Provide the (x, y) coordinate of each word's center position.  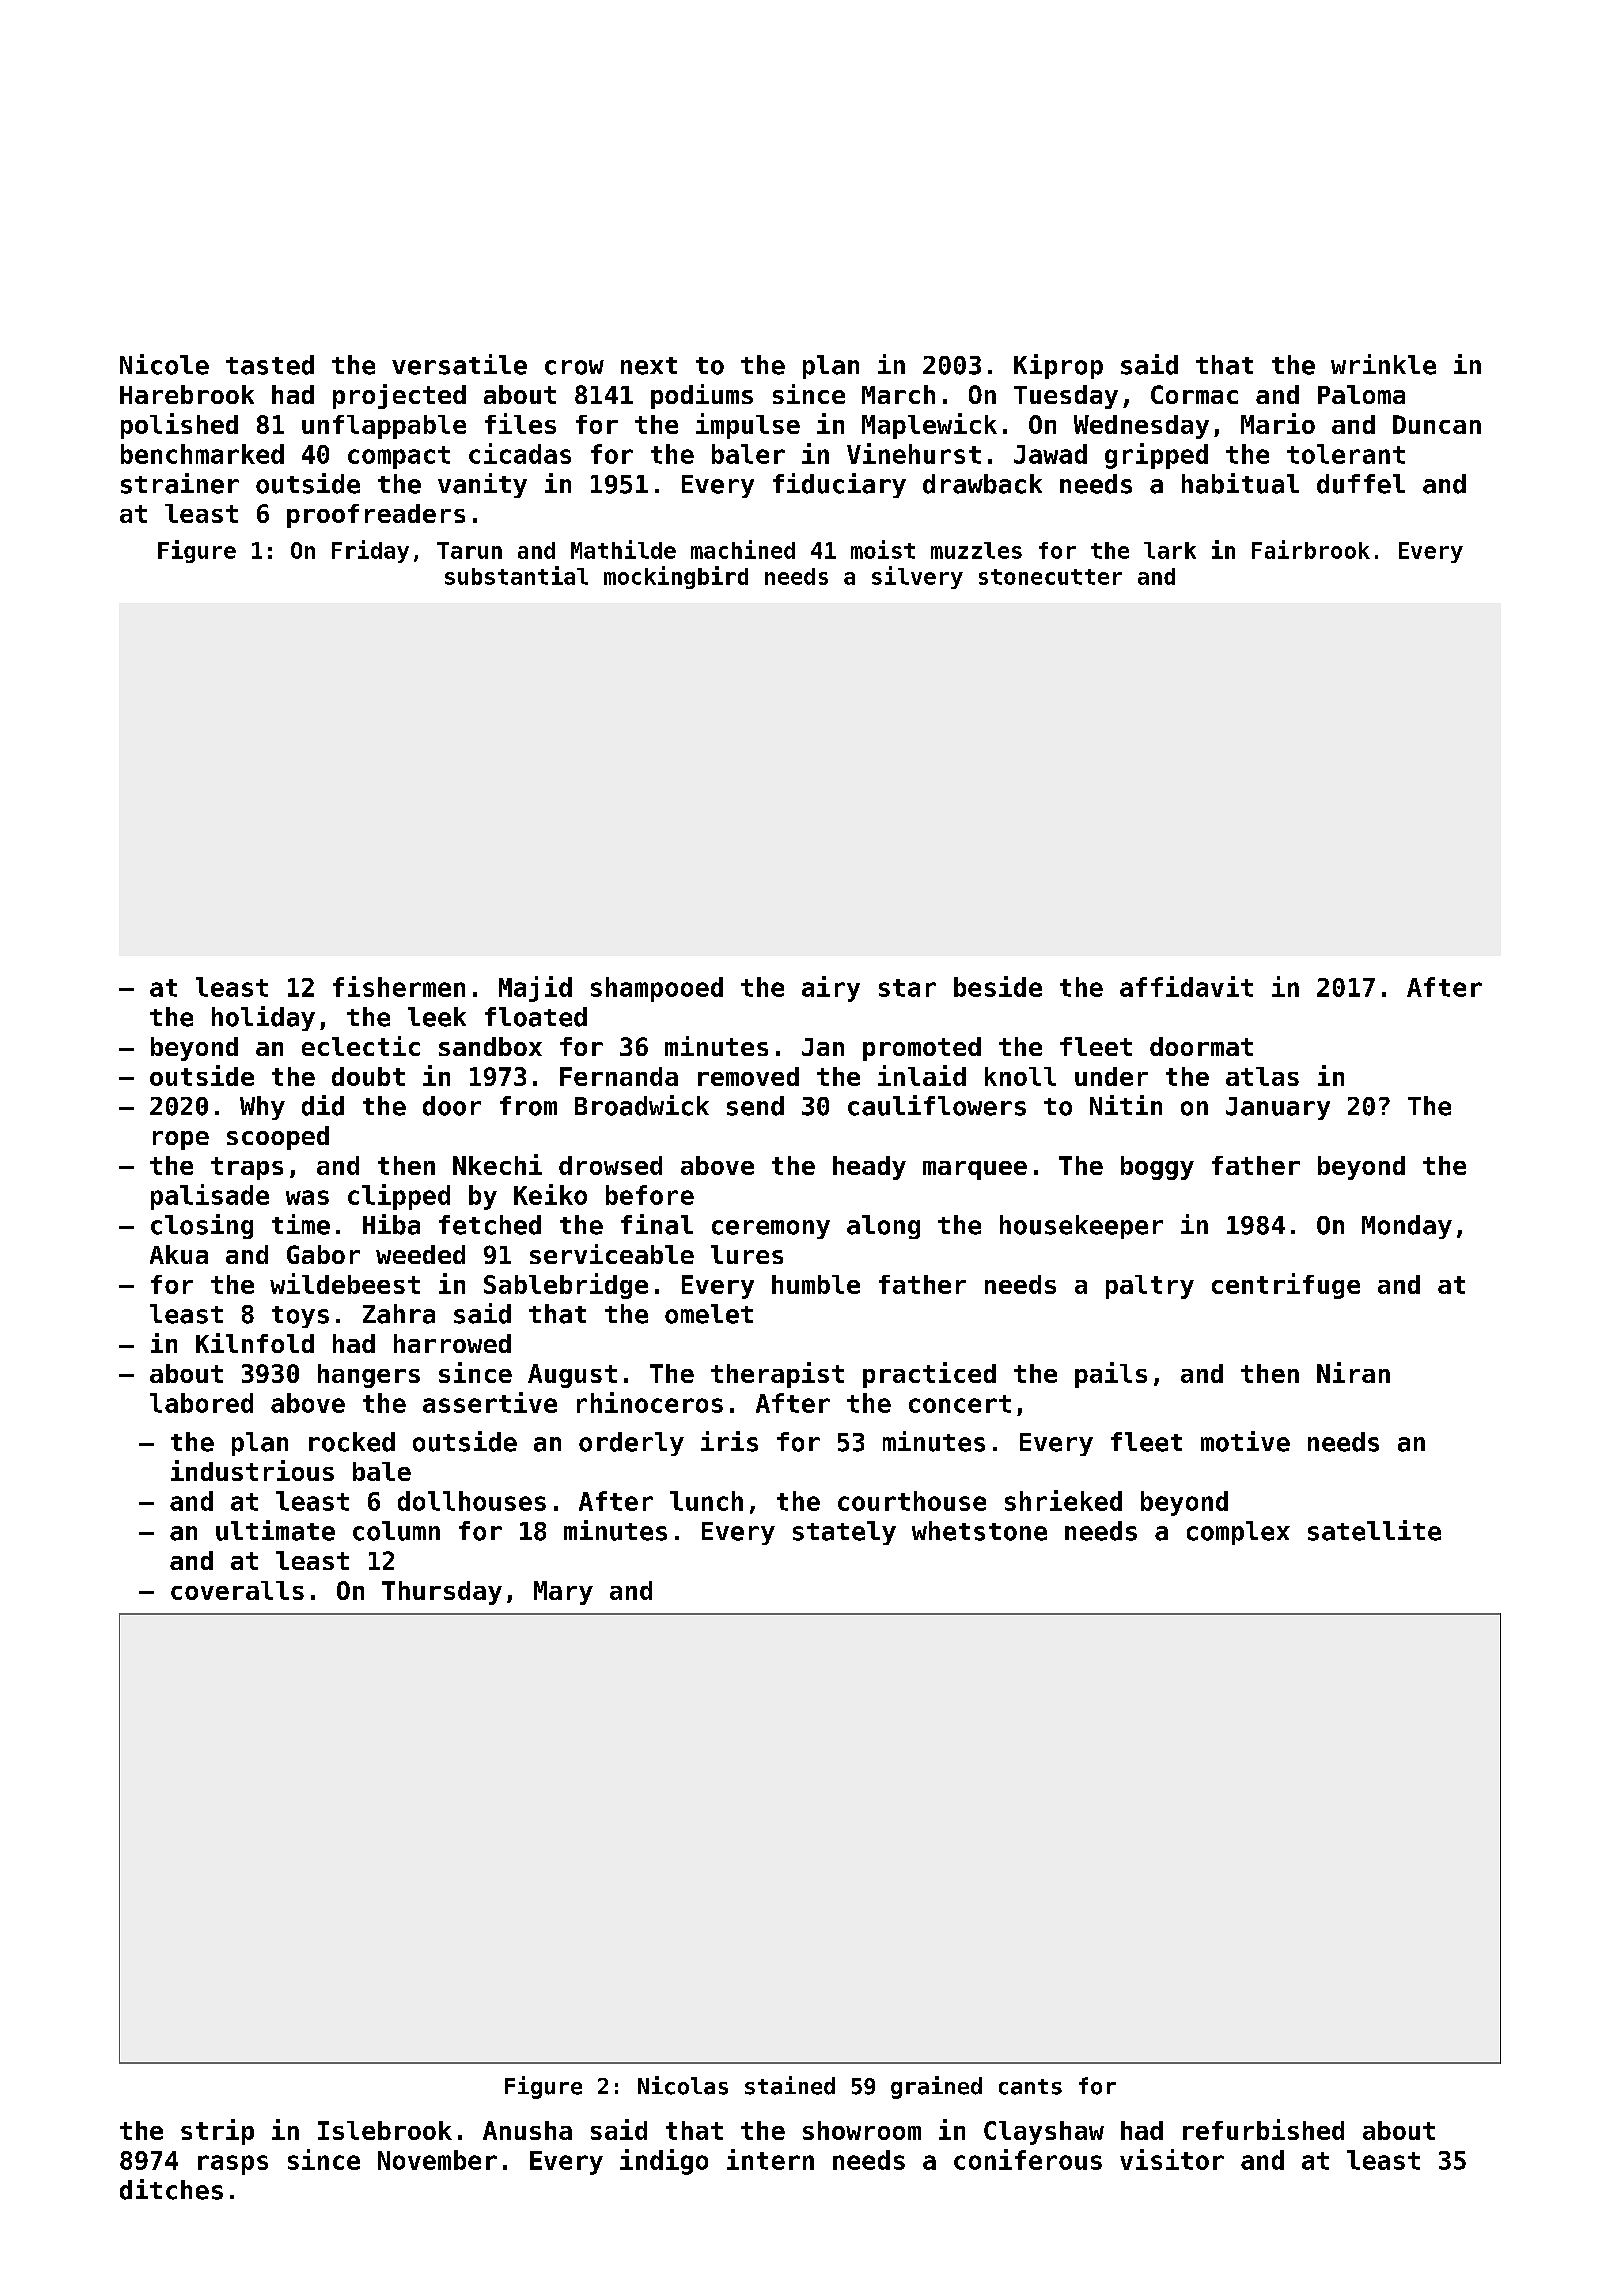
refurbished (1263, 2129)
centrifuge (1286, 1286)
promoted (922, 1049)
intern (770, 2159)
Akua (179, 1254)
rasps (233, 2165)
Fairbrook (1311, 549)
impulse (748, 426)
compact (399, 457)
